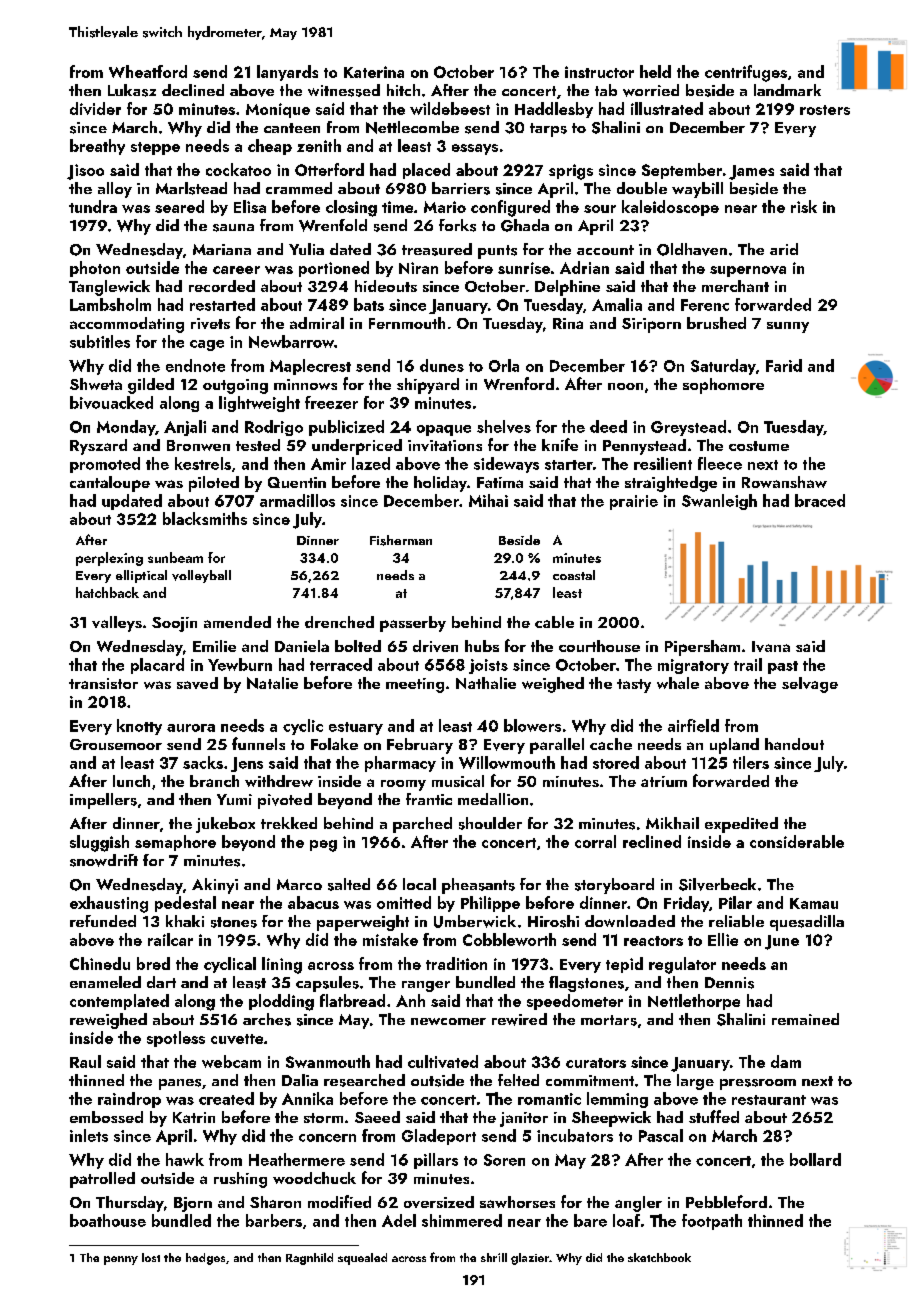  I want to click on sunny, so click(788, 327).
